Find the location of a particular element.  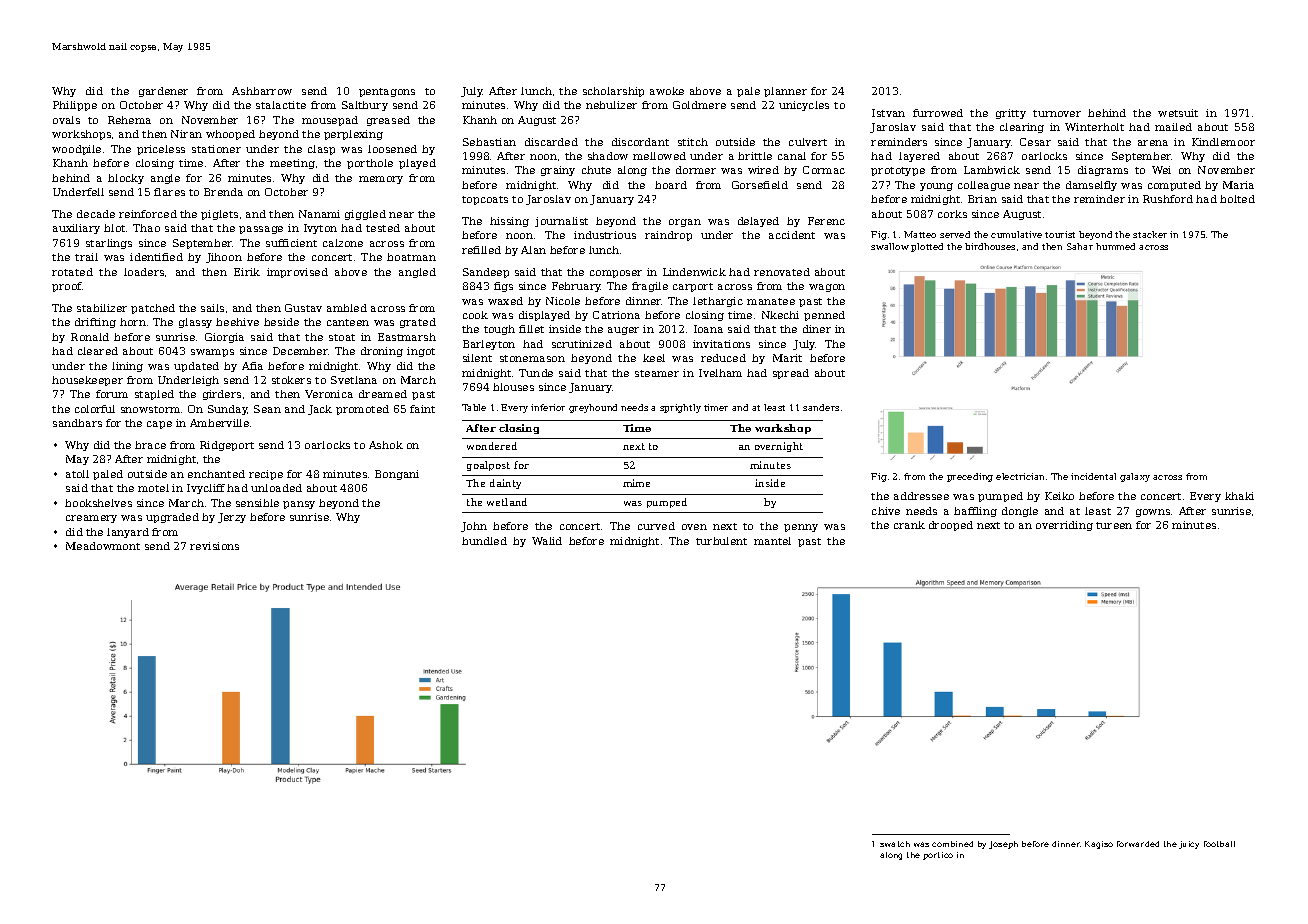

Wei is located at coordinates (1161, 170).
